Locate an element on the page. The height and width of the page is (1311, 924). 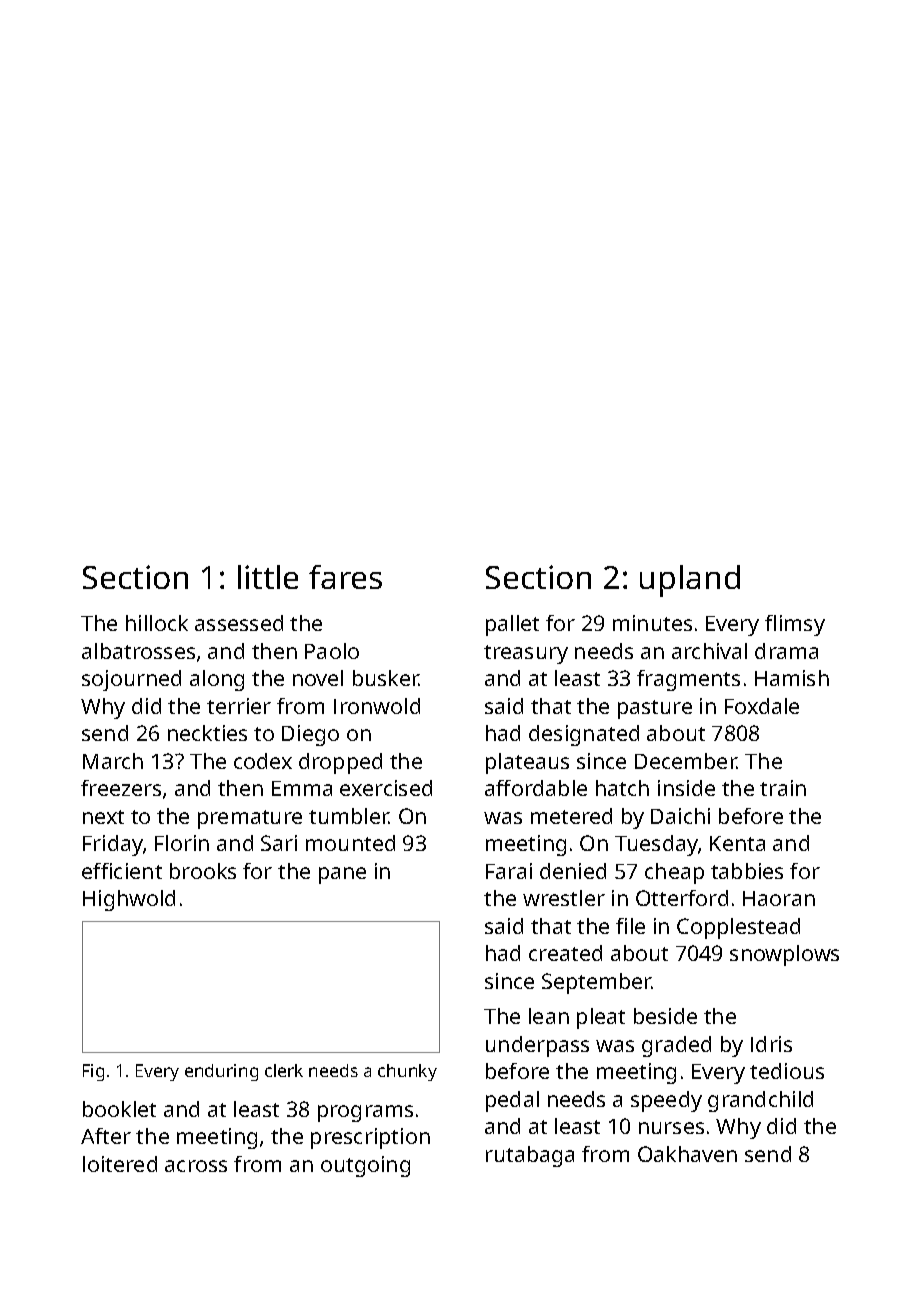
sojourned is located at coordinates (131, 680).
